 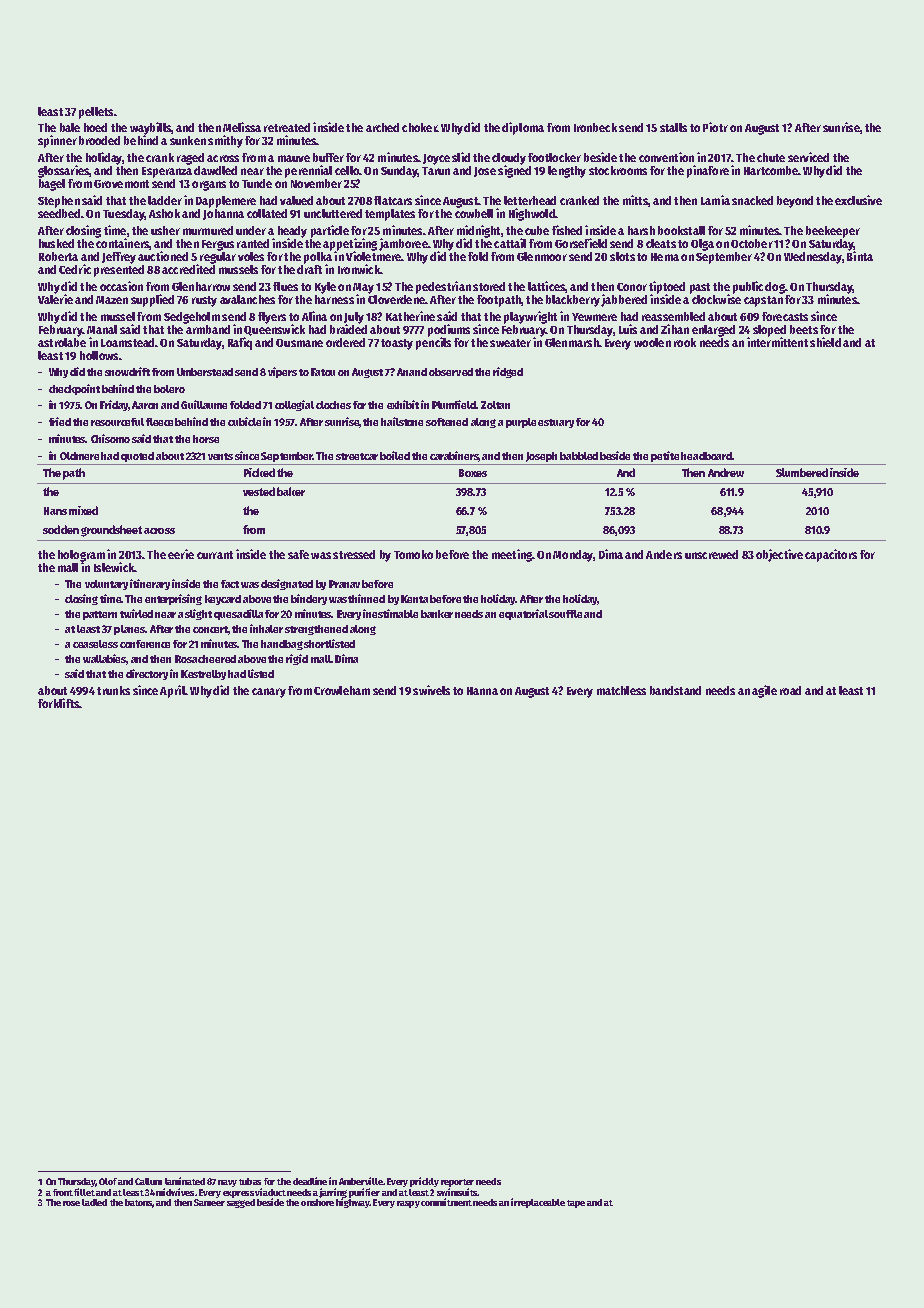 I want to click on road, so click(x=790, y=690).
